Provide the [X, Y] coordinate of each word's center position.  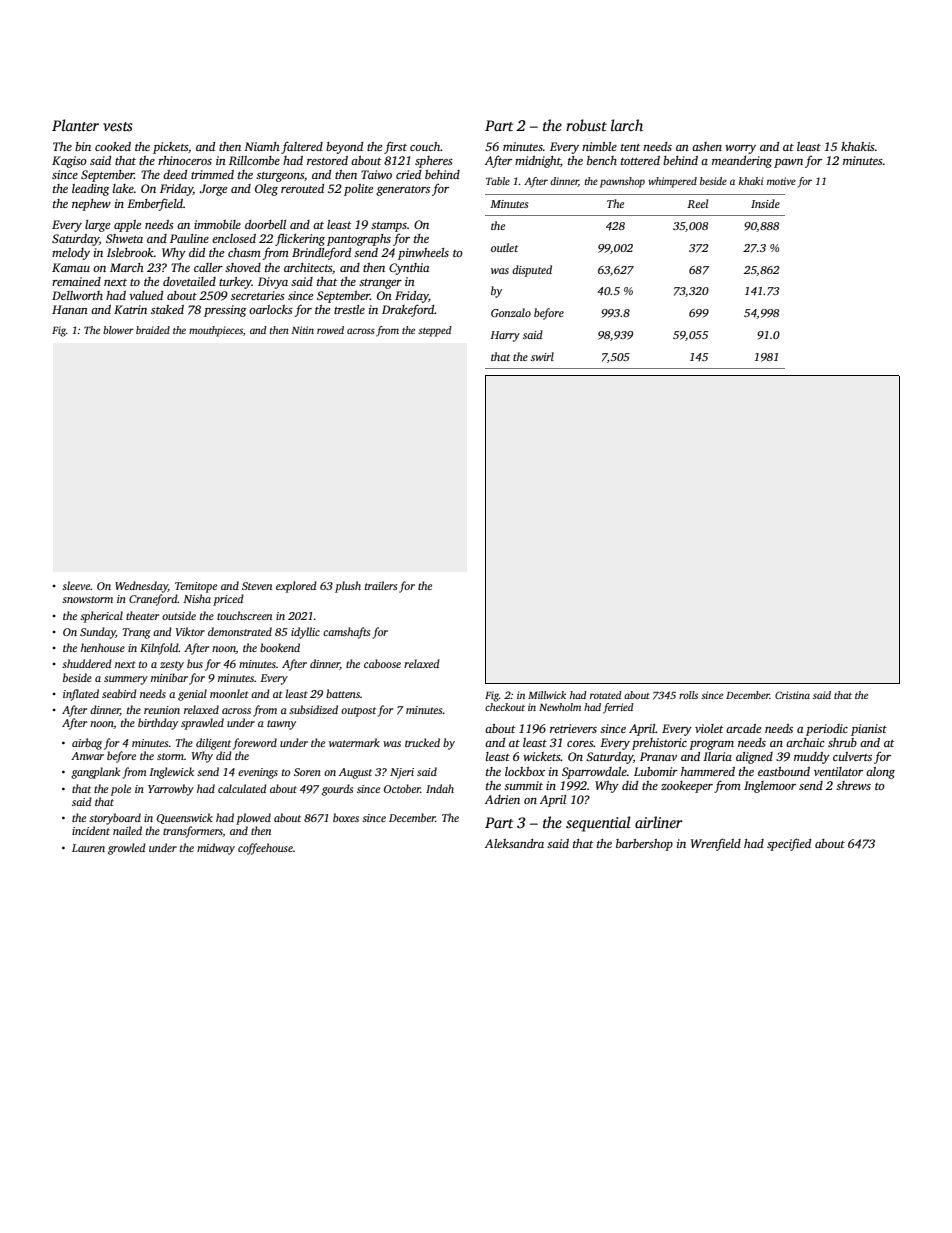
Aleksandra [514, 843]
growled [127, 849]
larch [627, 125]
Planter [75, 125]
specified [789, 844]
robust [586, 125]
